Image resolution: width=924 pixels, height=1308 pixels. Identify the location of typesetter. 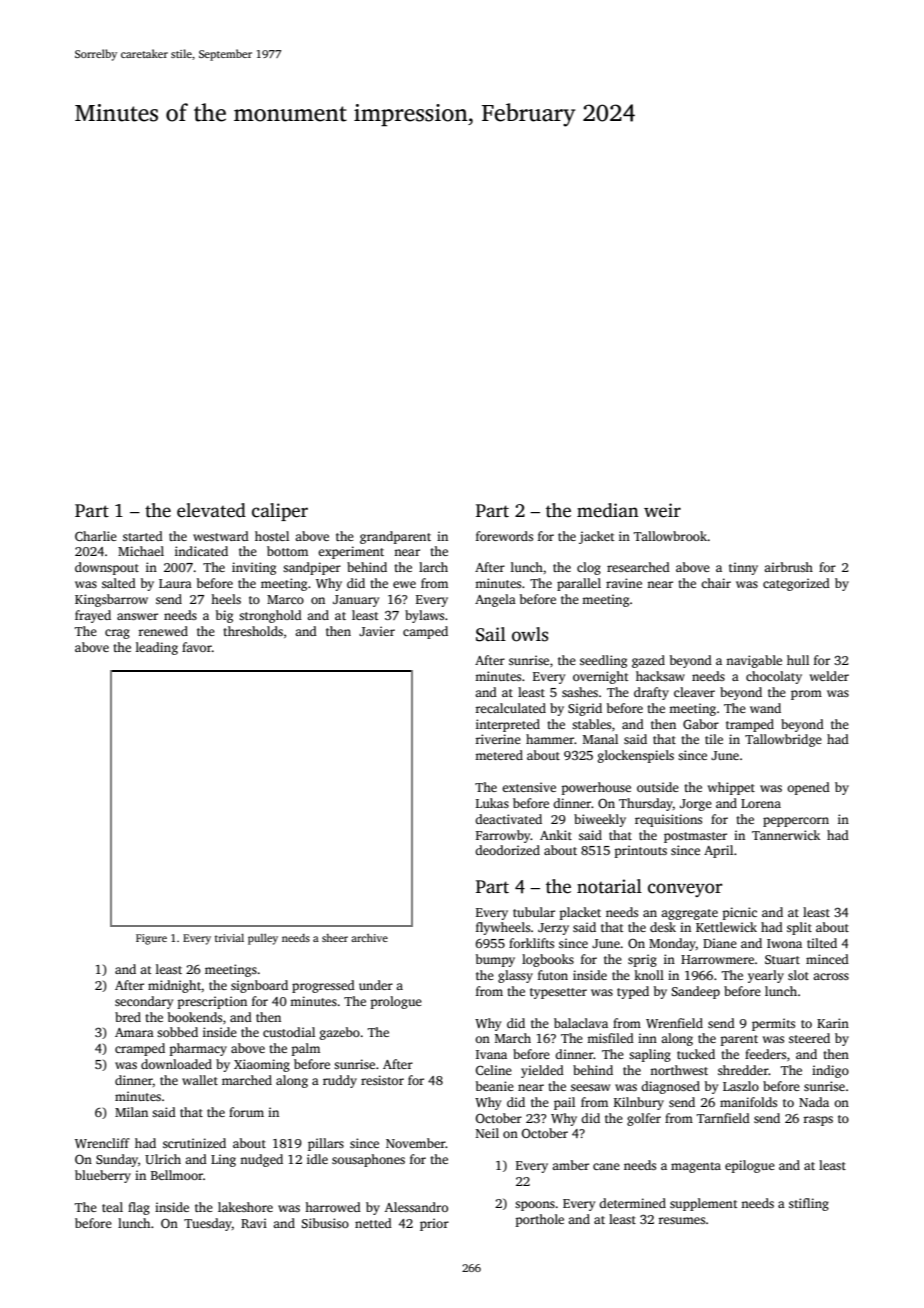
(558, 993).
